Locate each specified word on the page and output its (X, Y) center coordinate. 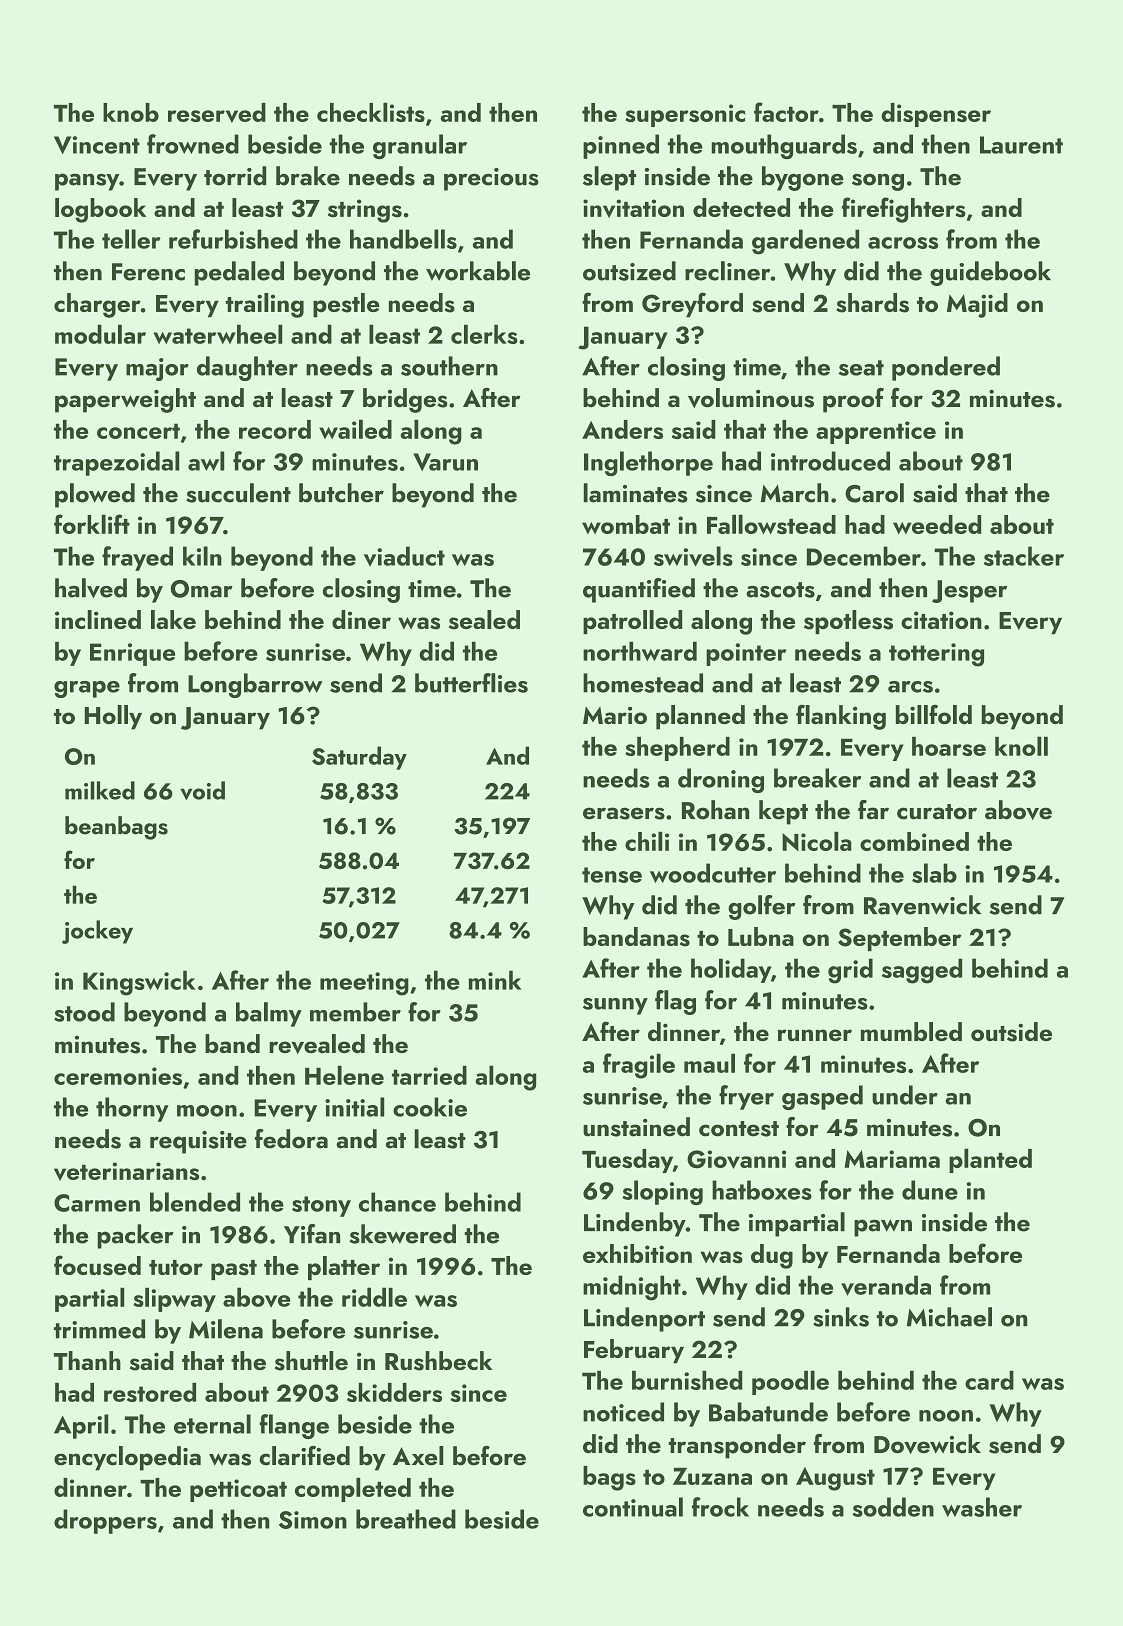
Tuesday (627, 1161)
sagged (922, 971)
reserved (217, 113)
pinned (621, 146)
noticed (623, 1412)
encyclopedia (127, 1458)
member (355, 1012)
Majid (977, 305)
